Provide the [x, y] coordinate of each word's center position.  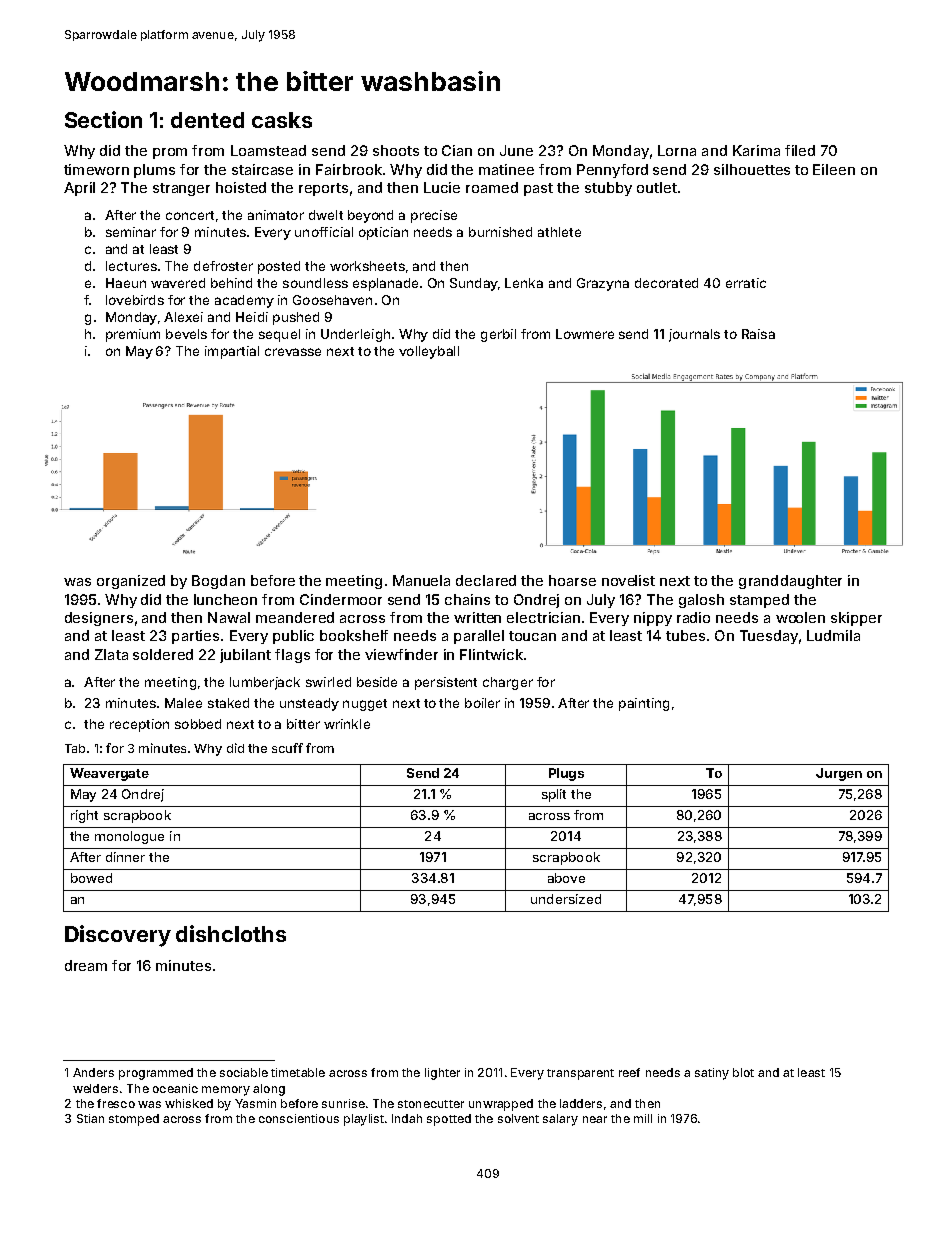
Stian [90, 1118]
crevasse [293, 352]
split [554, 795]
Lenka [524, 283]
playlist [364, 1120]
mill [643, 1118]
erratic [746, 283]
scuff [287, 748]
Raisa [758, 334]
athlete [559, 232]
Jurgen [839, 774]
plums [154, 171]
